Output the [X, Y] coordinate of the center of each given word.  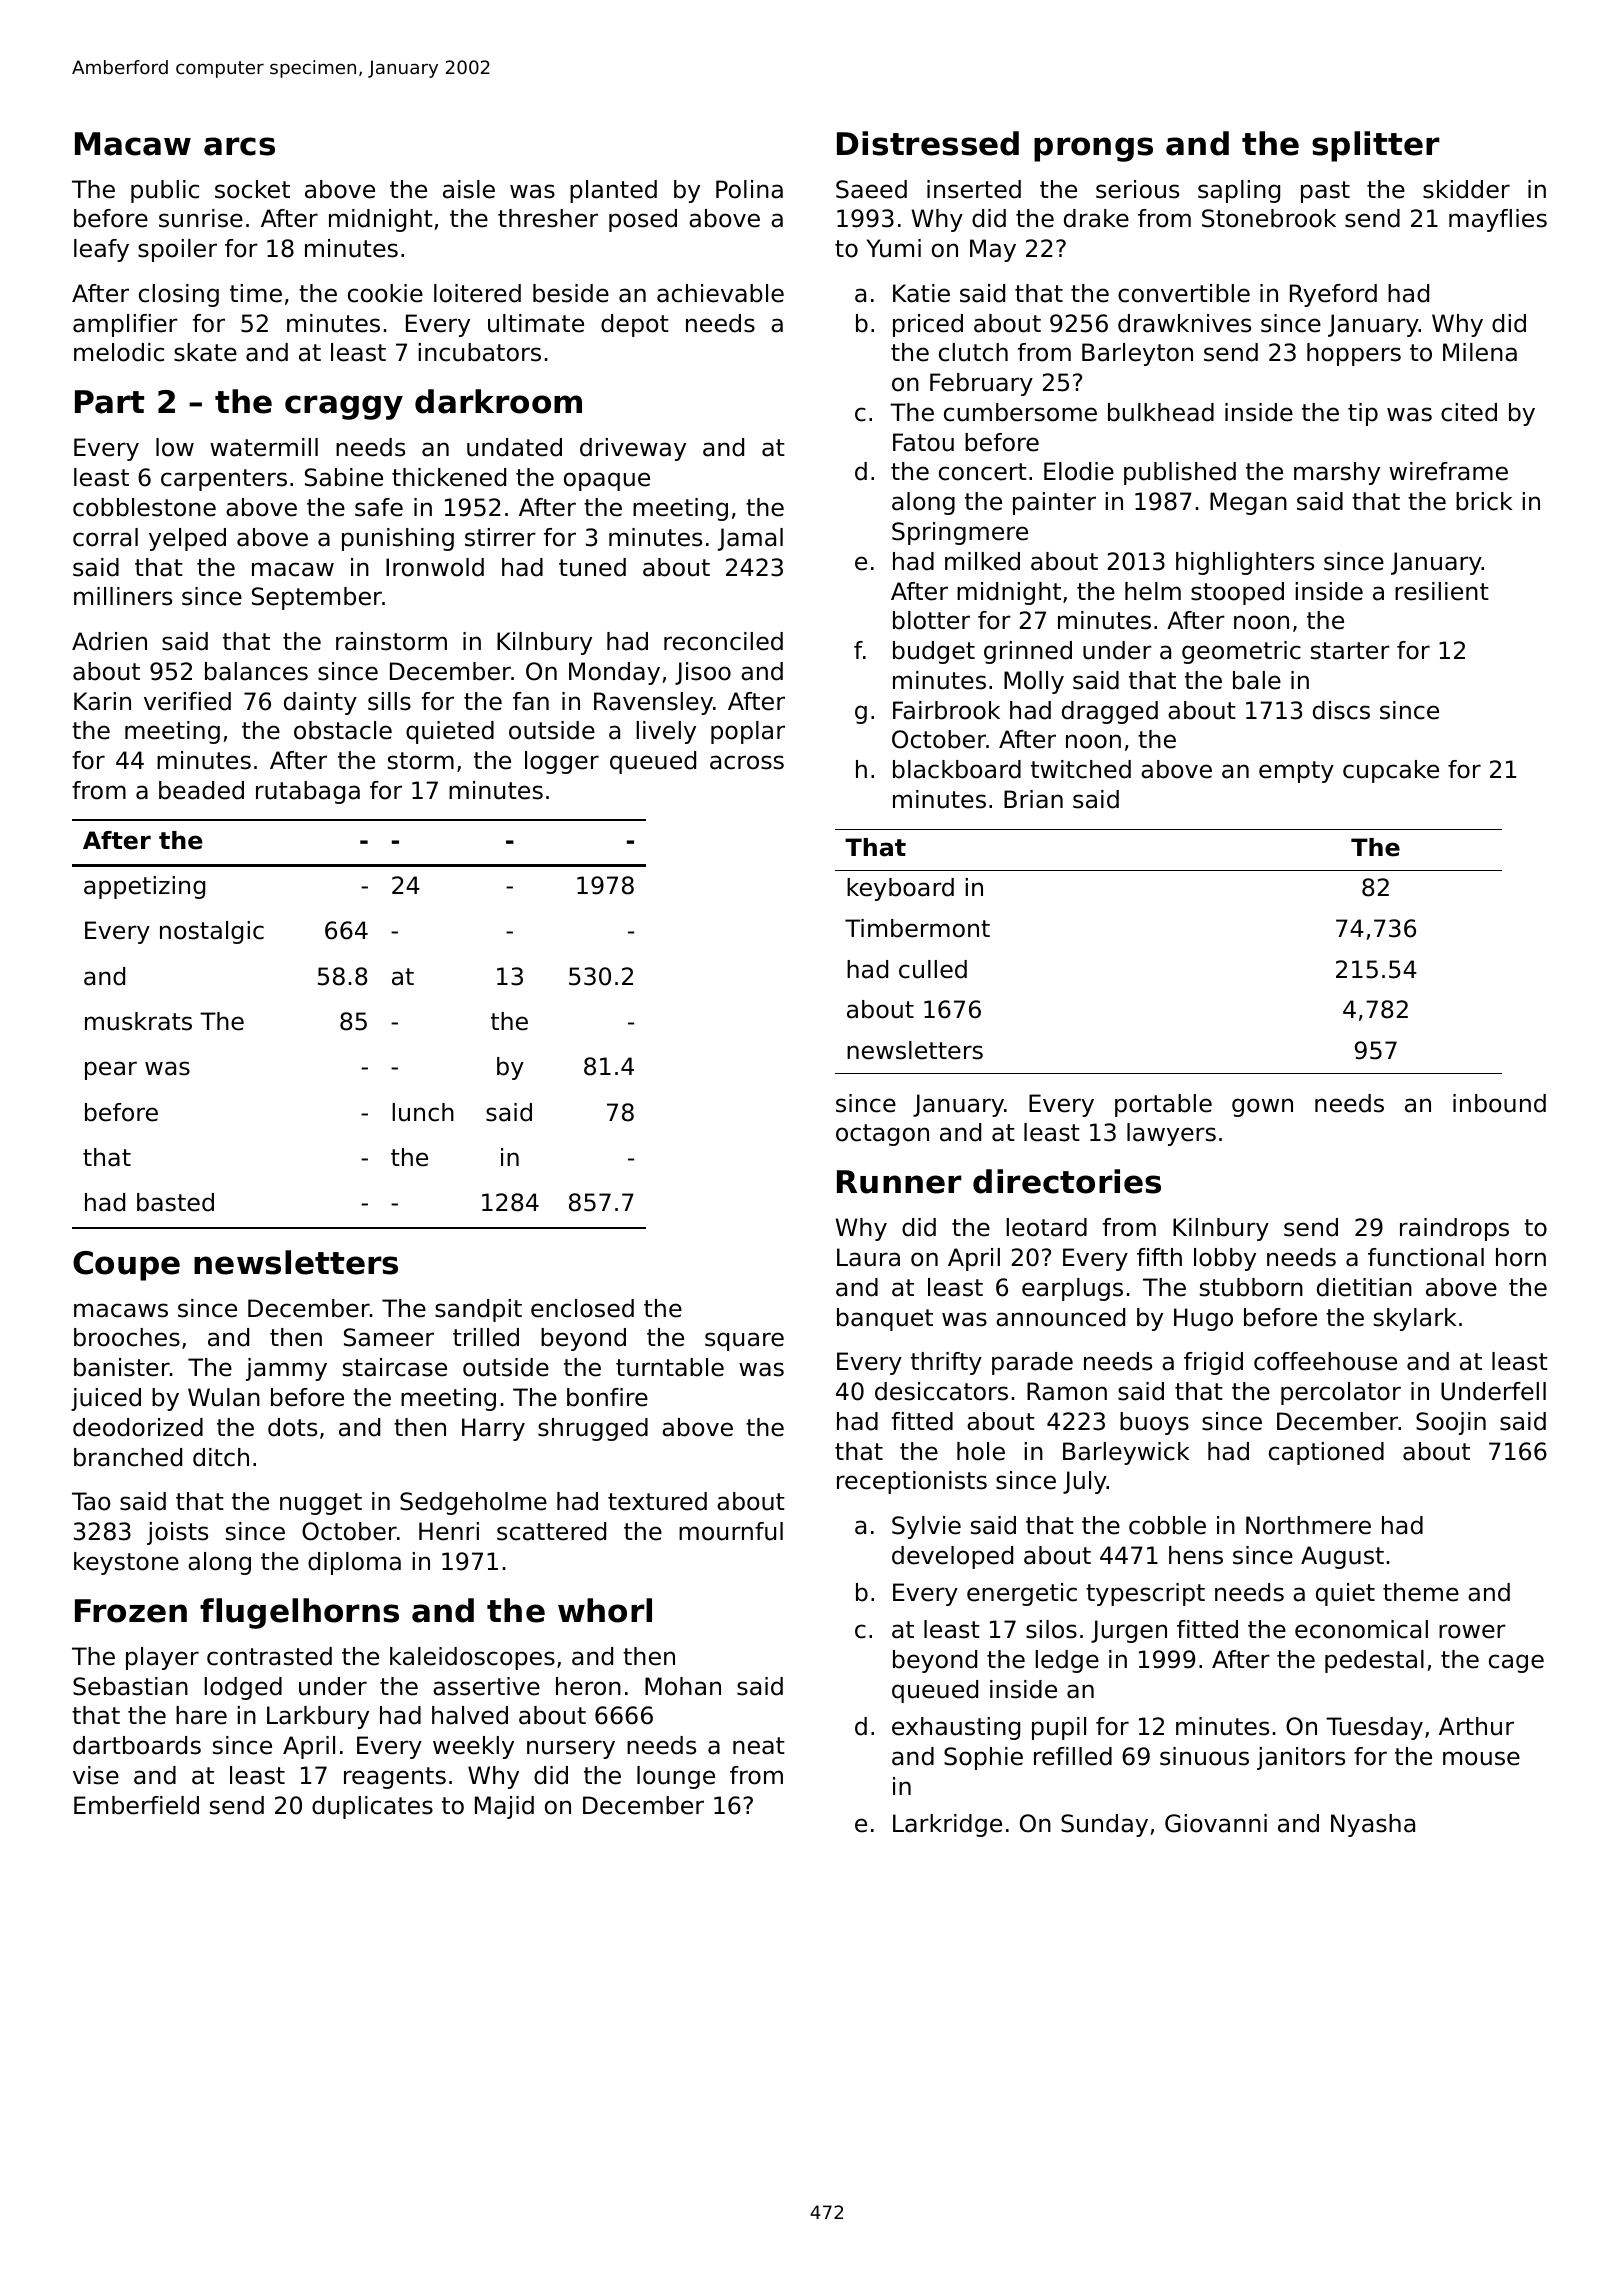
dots [292, 1427]
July [1085, 1482]
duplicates [372, 1807]
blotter [931, 620]
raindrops [1454, 1229]
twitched [1081, 769]
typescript [1145, 1594]
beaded [201, 790]
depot [635, 325]
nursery [571, 1749]
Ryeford [1333, 295]
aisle [469, 189]
